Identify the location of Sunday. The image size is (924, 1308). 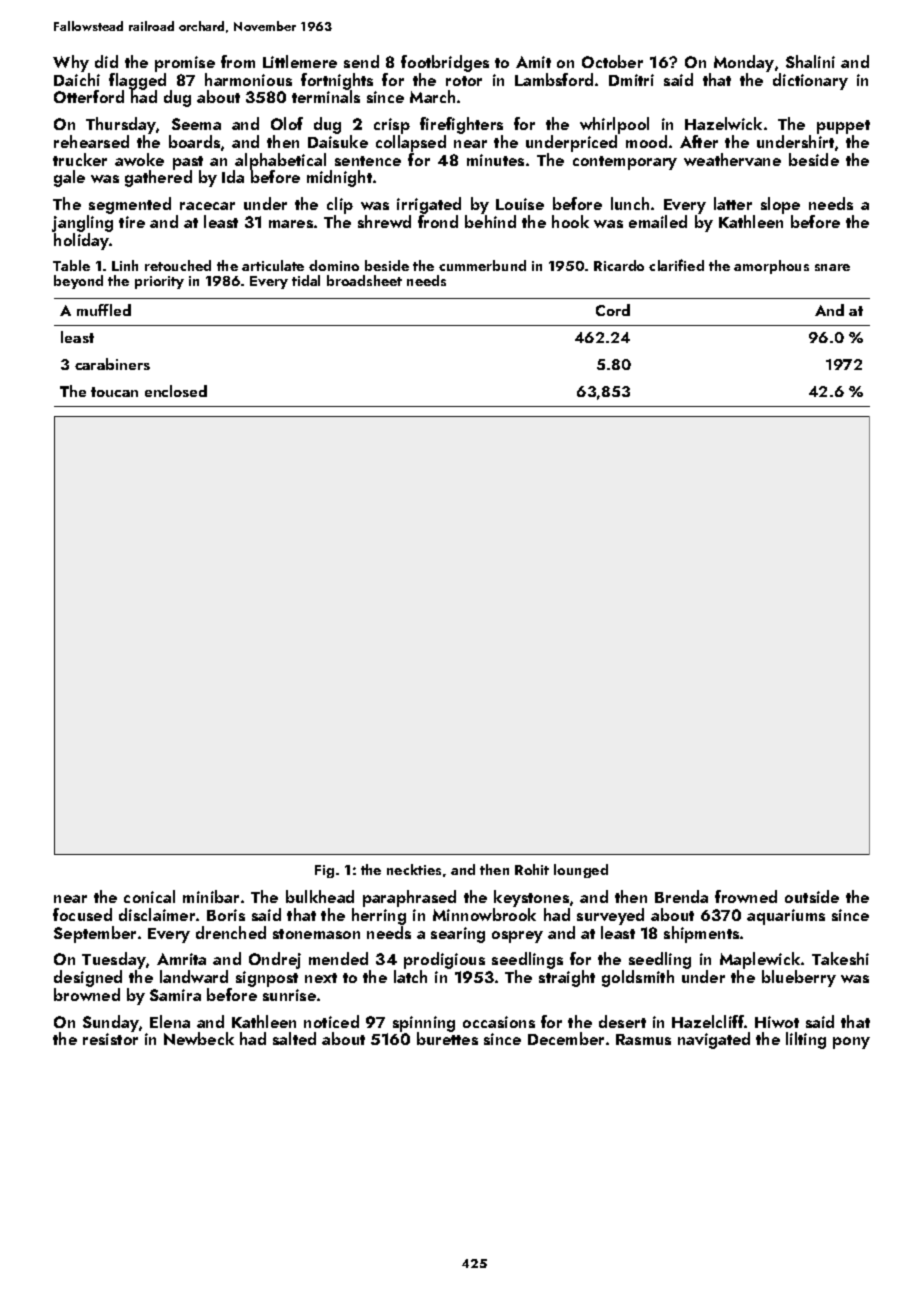
(111, 1023).
